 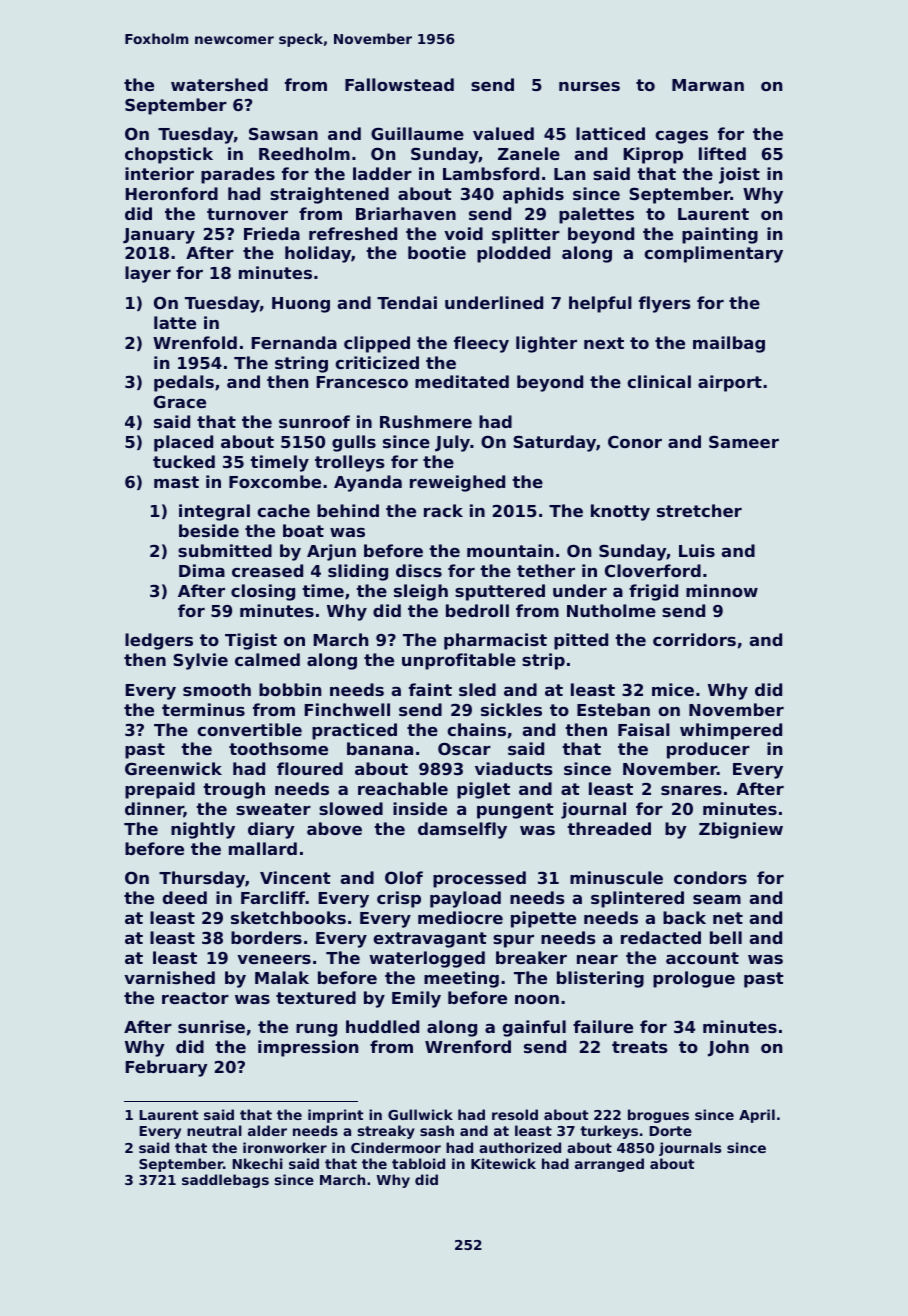 What do you see at coordinates (534, 1028) in the image?
I see `gainful` at bounding box center [534, 1028].
